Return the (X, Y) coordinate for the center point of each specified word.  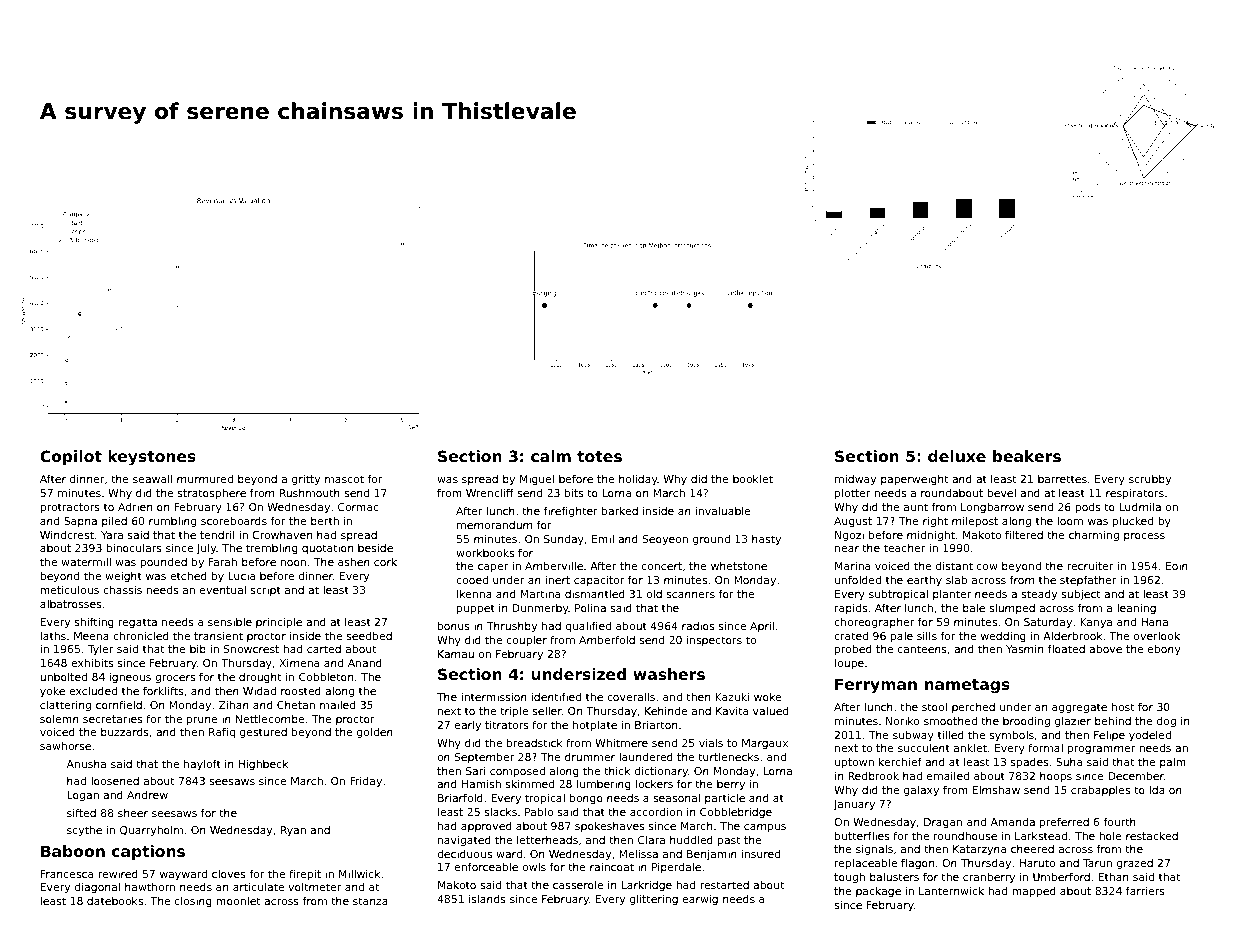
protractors (70, 508)
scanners (691, 595)
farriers (1145, 891)
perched (973, 708)
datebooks (115, 901)
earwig (700, 900)
